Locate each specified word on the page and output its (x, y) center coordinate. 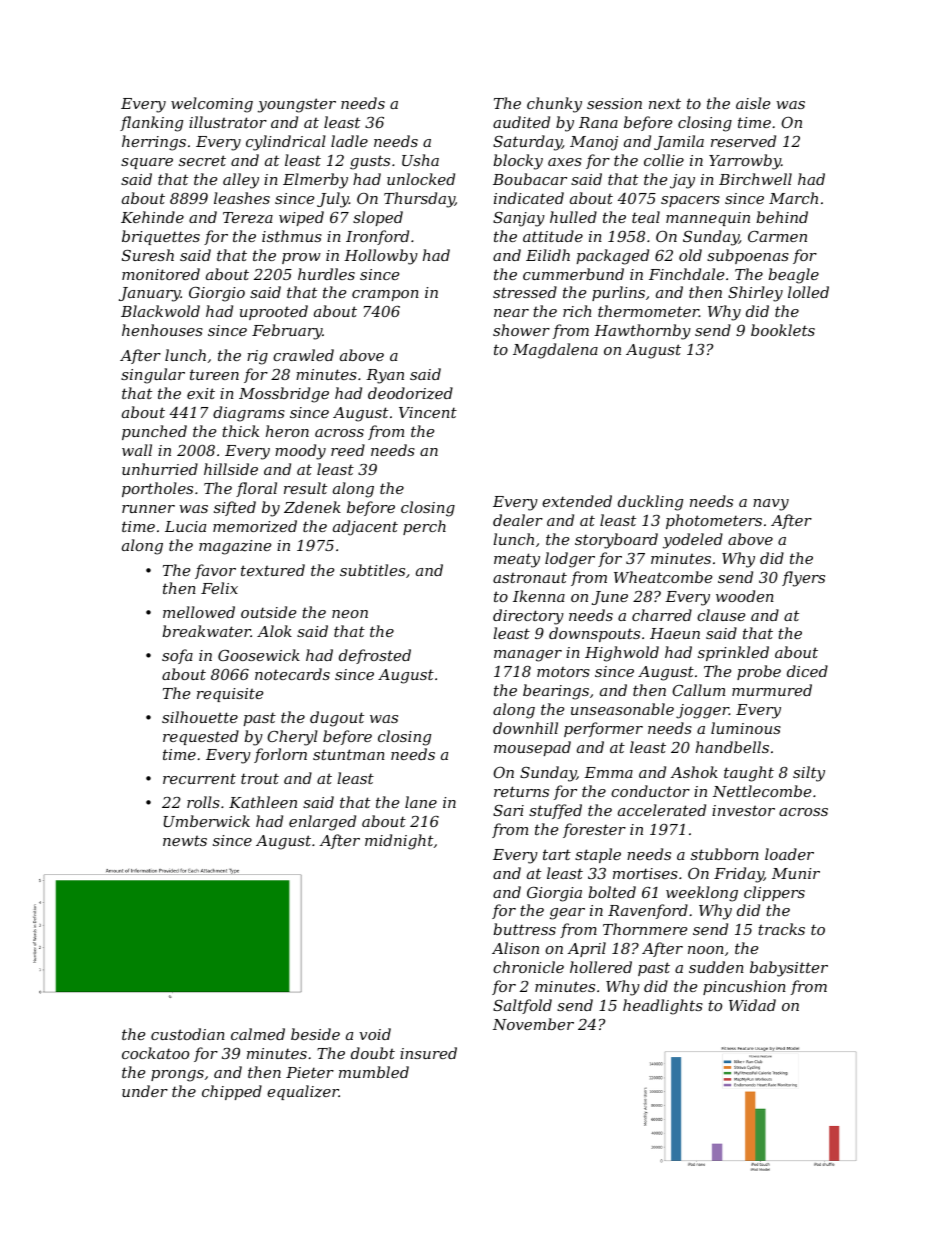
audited (521, 122)
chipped (232, 1092)
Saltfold (522, 1006)
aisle (753, 103)
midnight (399, 842)
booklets (783, 330)
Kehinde (152, 217)
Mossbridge (284, 395)
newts (185, 841)
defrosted (375, 656)
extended (577, 501)
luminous (746, 728)
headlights (663, 1007)
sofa (177, 656)
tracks (781, 929)
